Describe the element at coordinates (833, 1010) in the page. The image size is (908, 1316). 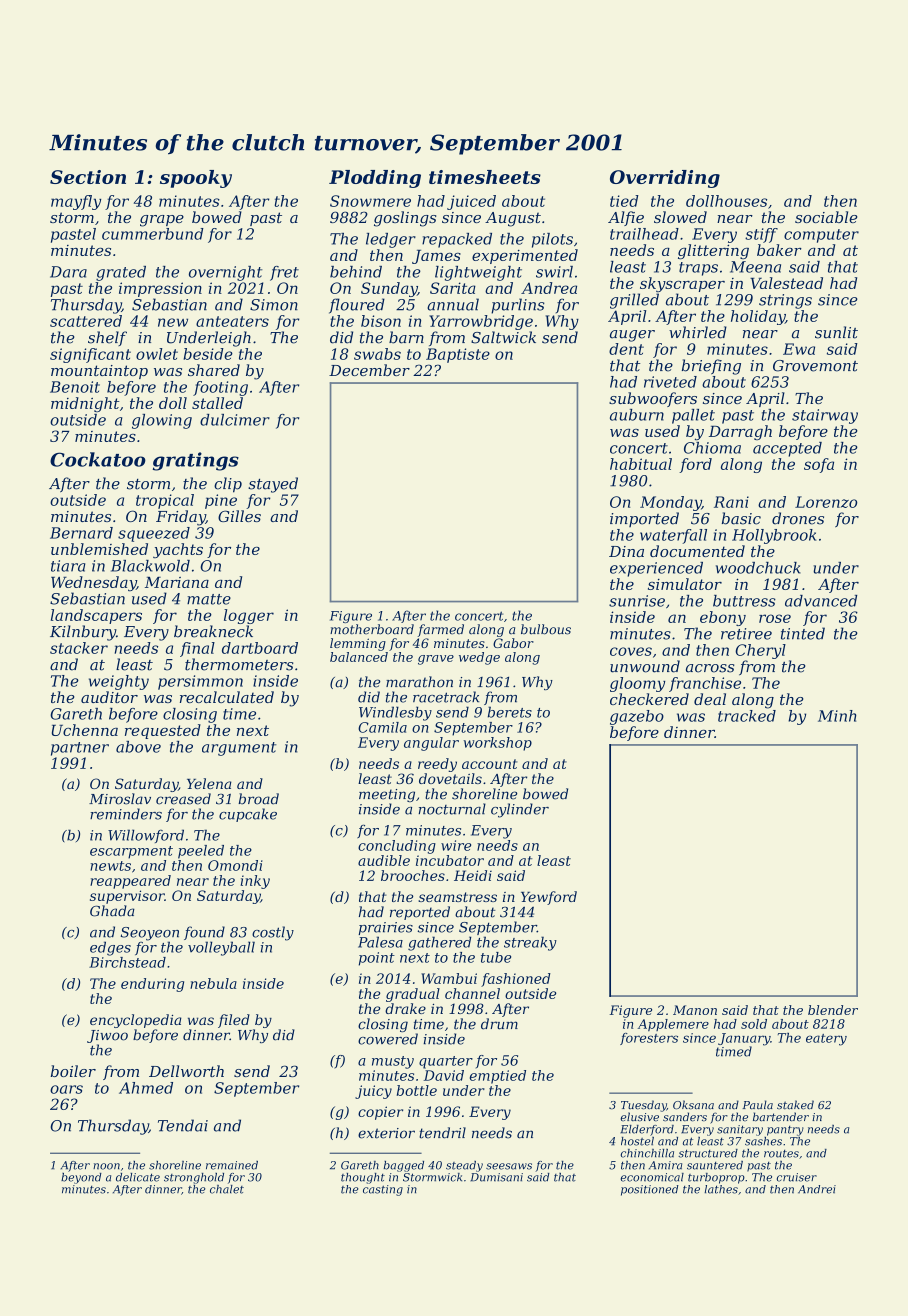
I see `blender` at that location.
